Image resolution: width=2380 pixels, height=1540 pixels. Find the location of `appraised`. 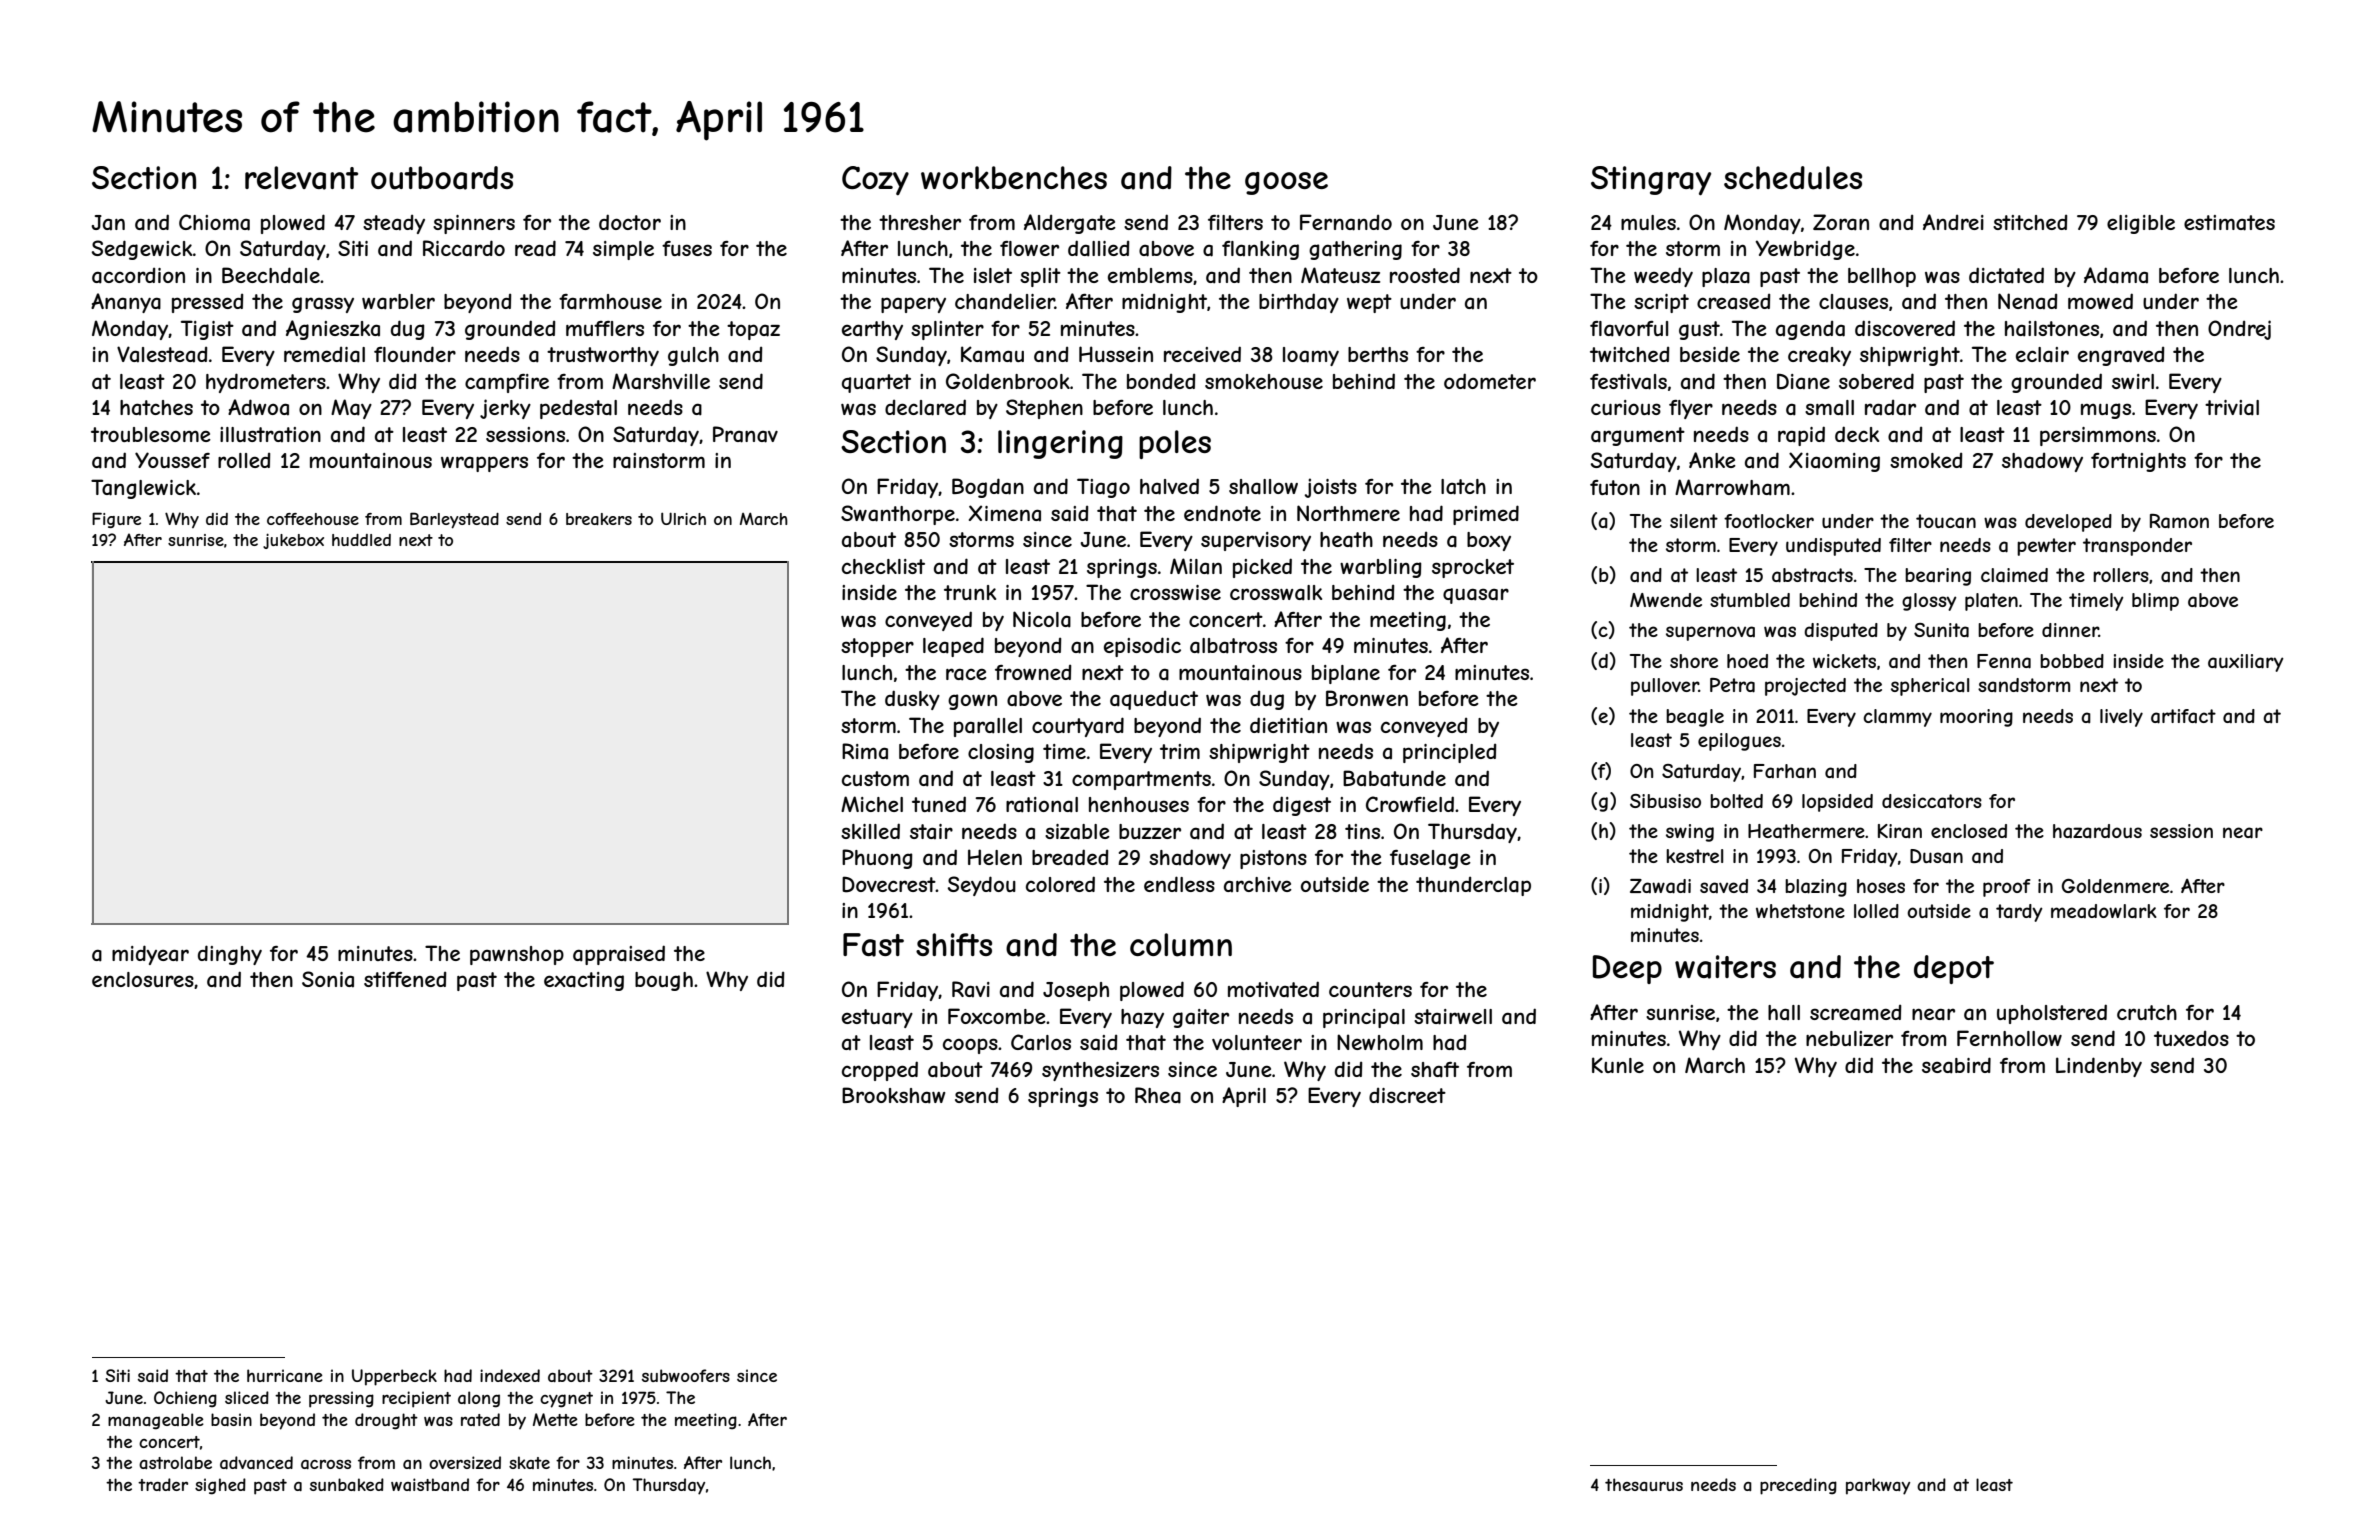

appraised is located at coordinates (619, 955).
